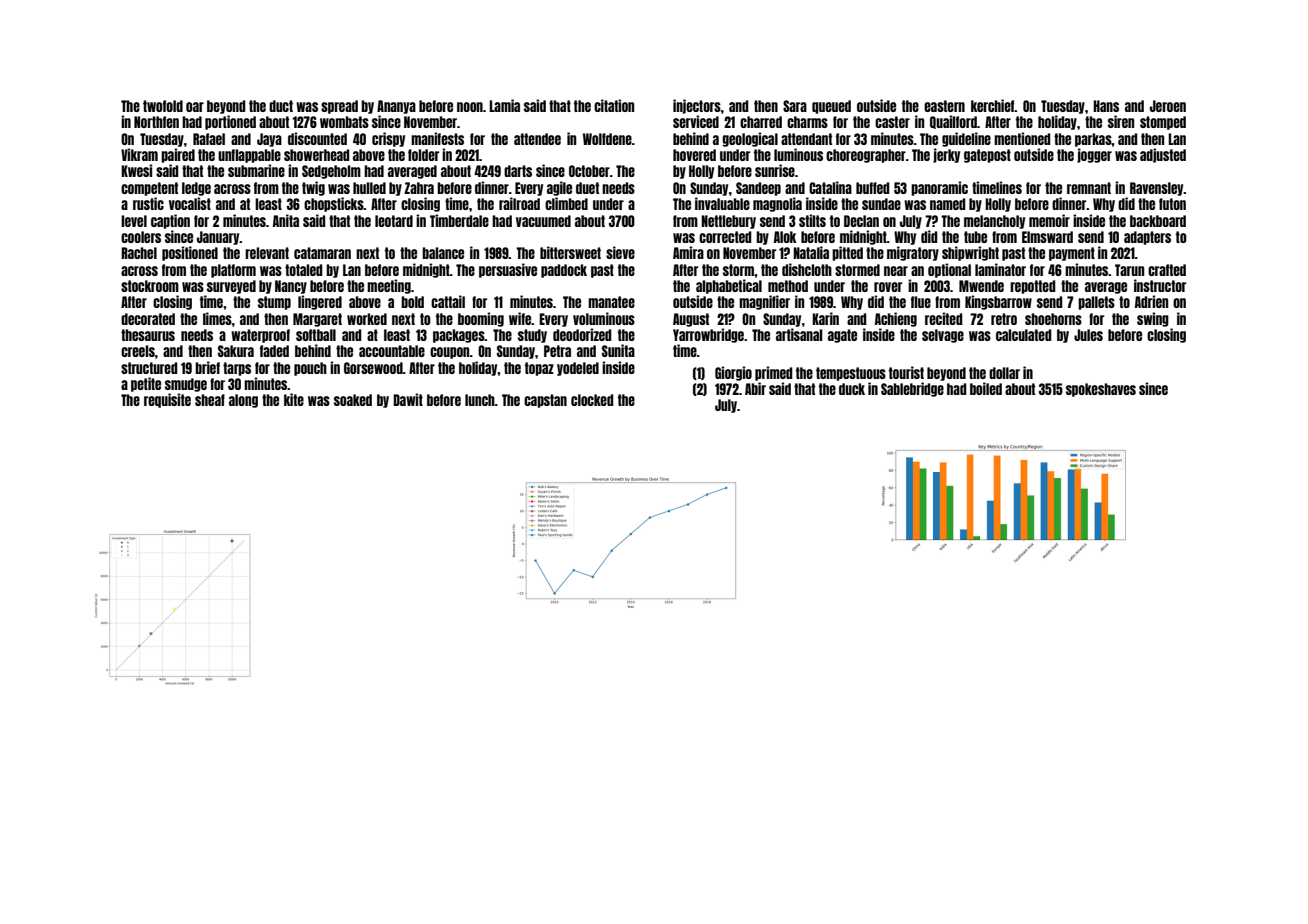 This page has width=1308, height=924. I want to click on adapters, so click(1147, 238).
